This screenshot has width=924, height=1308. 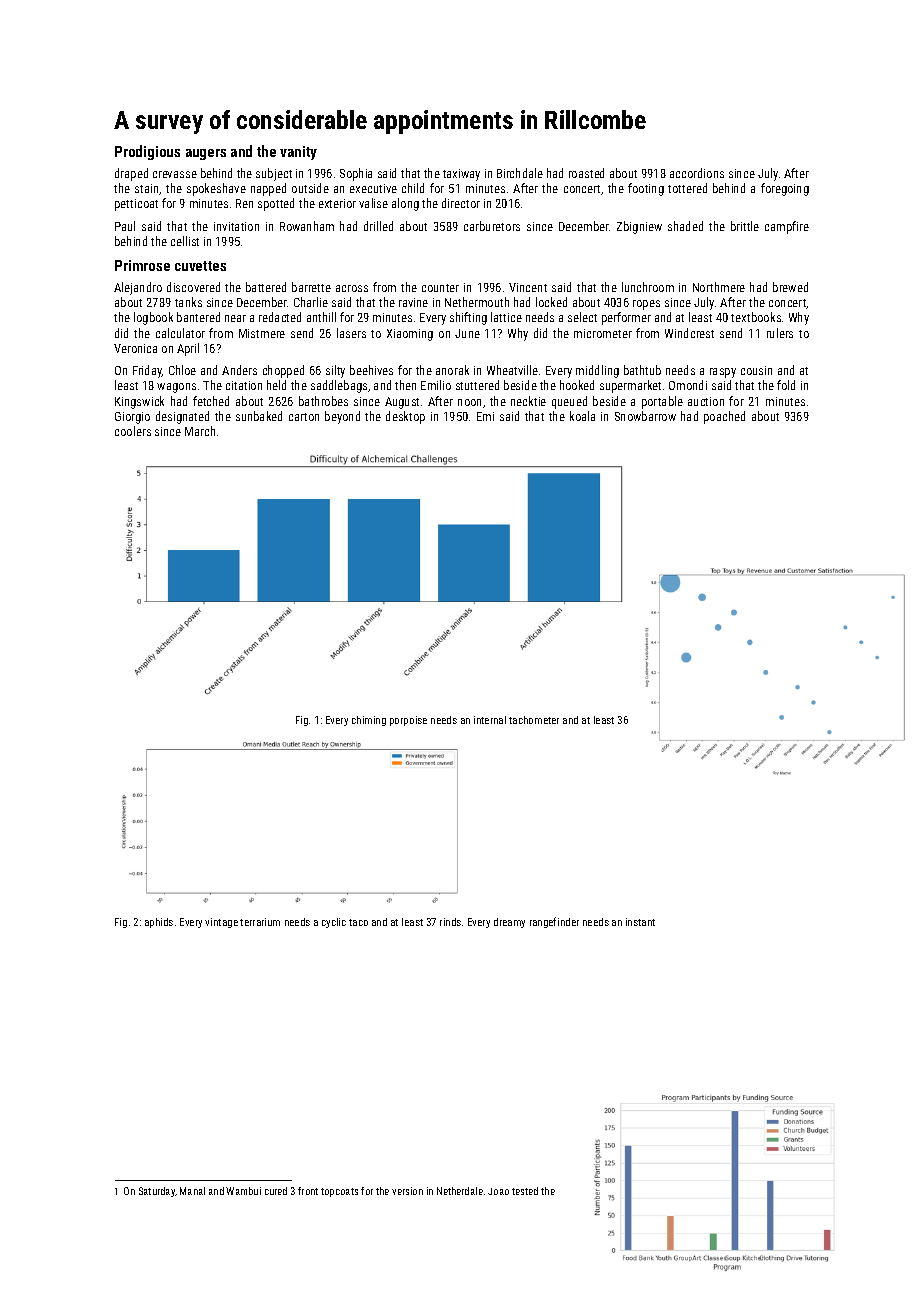 I want to click on across, so click(x=352, y=288).
